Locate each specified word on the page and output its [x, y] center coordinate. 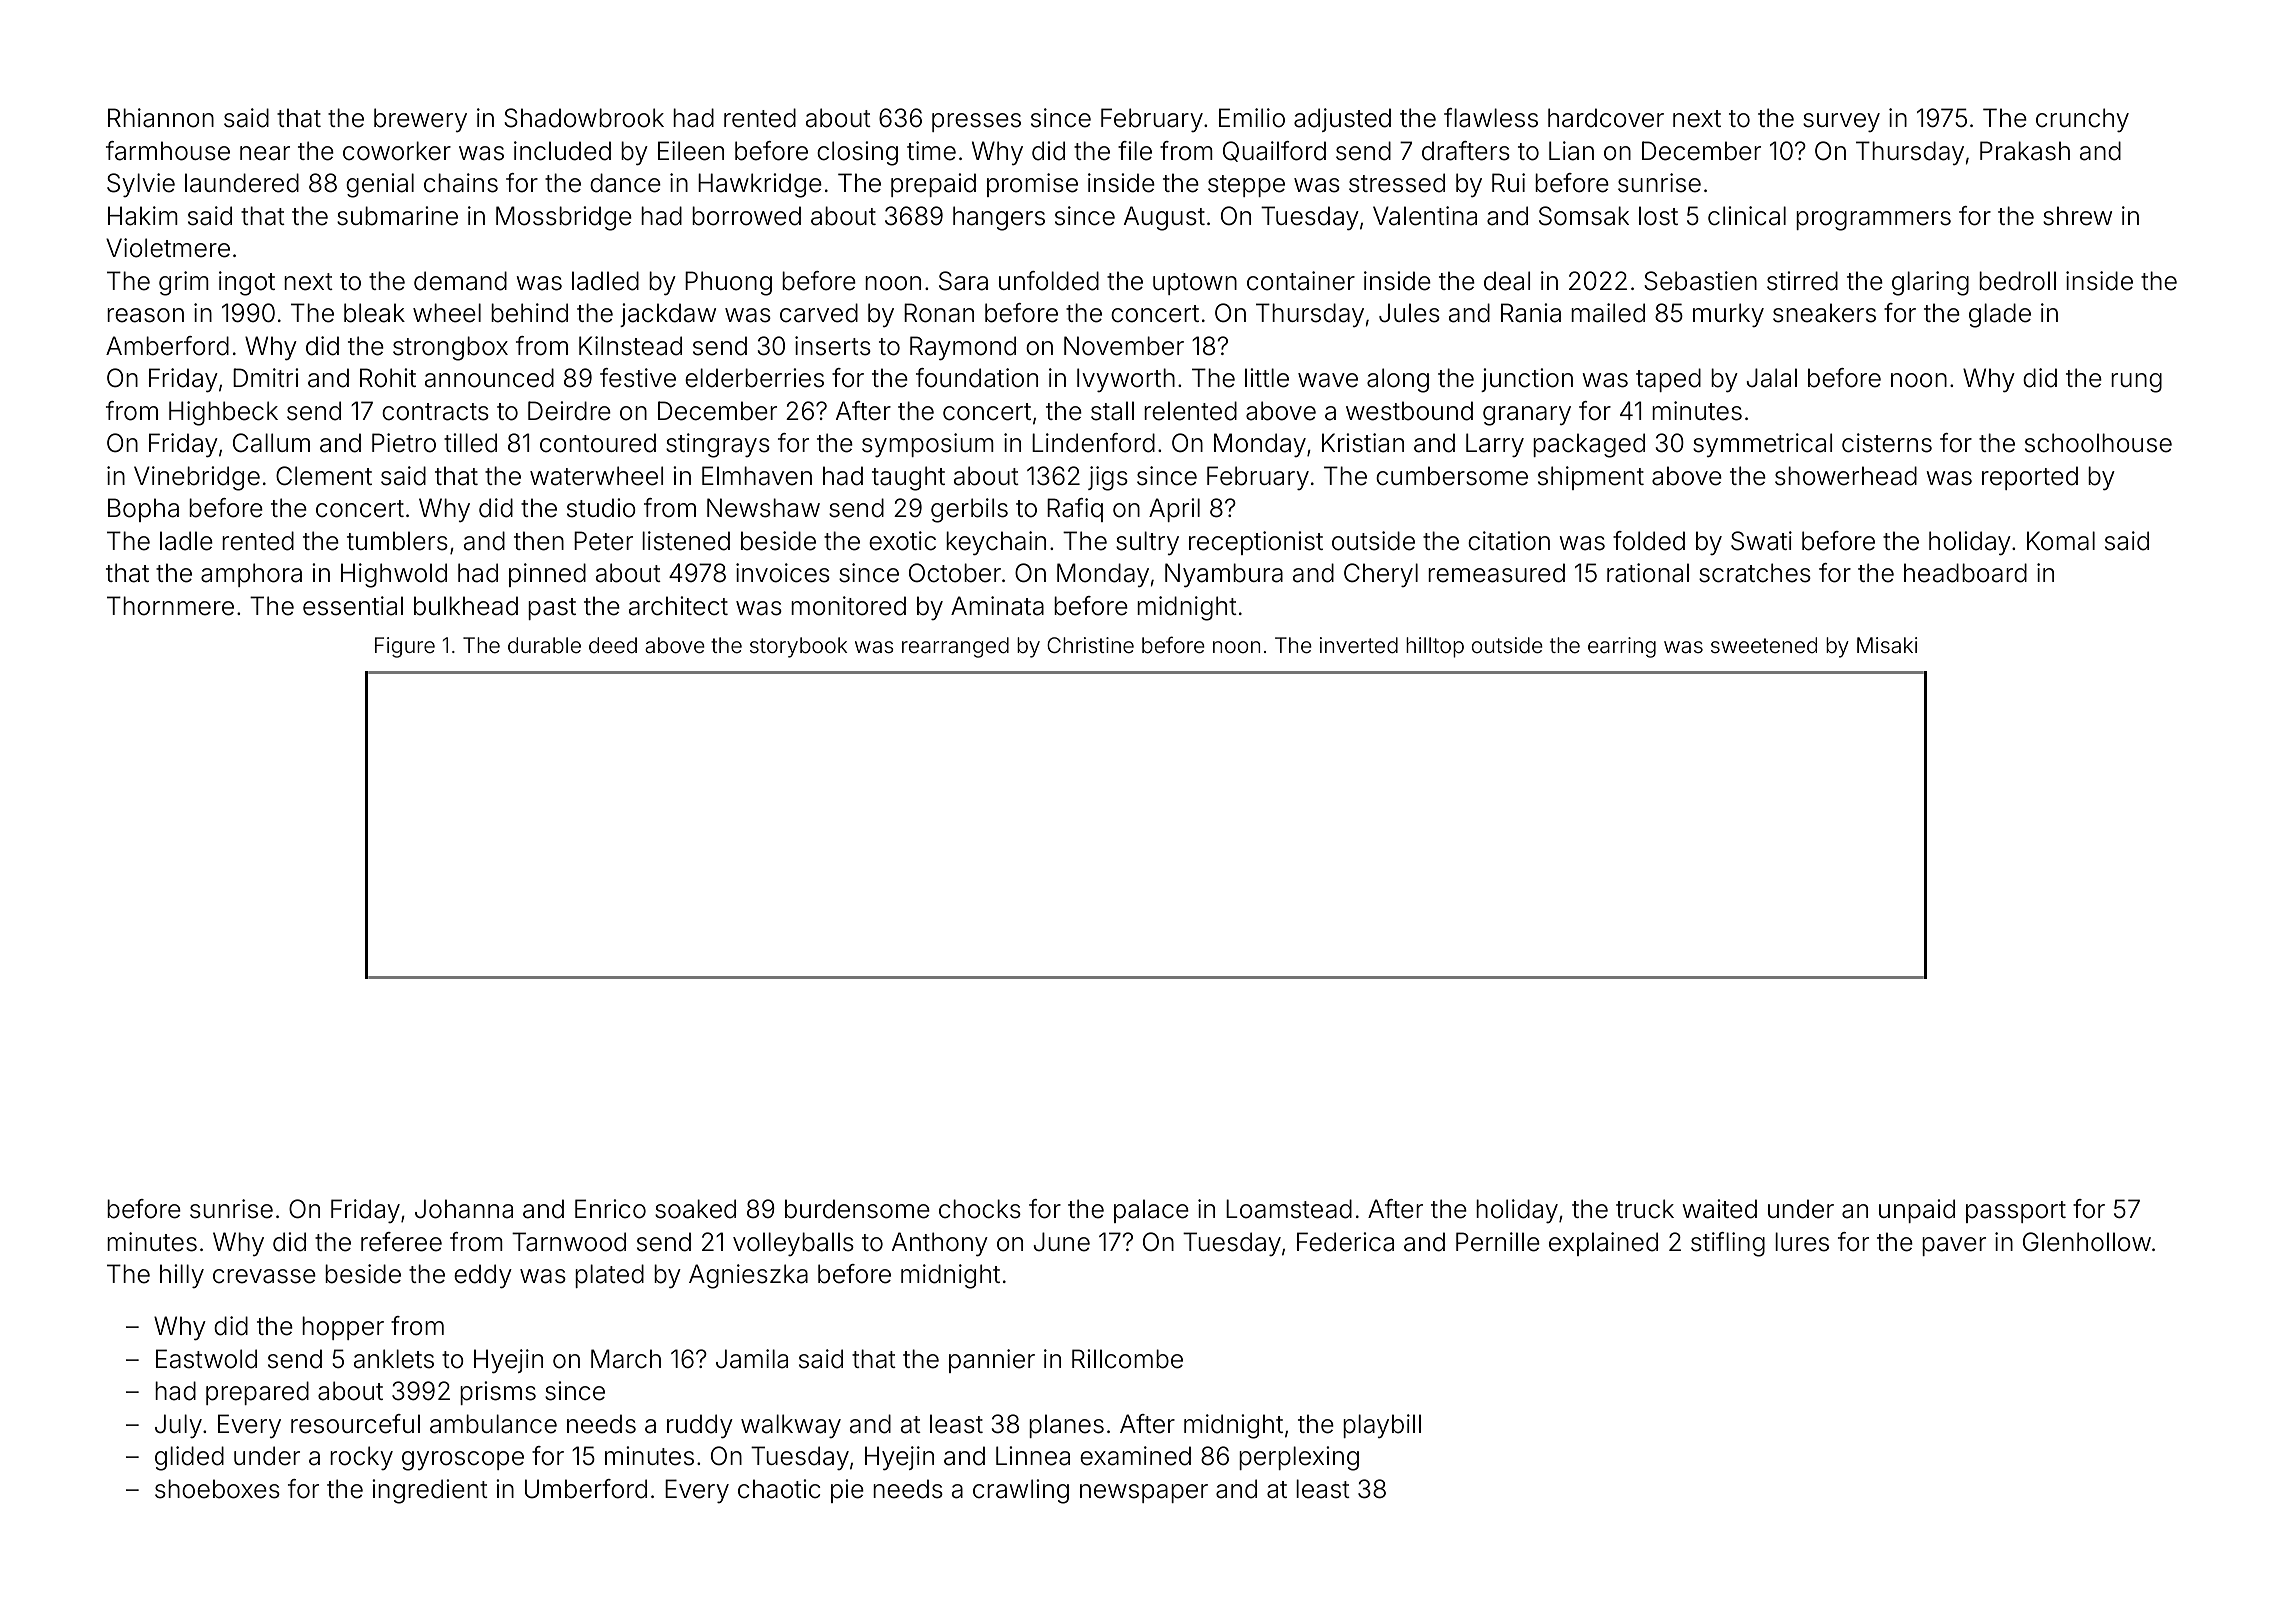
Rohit [388, 378]
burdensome [857, 1209]
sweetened [1764, 645]
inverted [1359, 645]
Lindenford [1093, 443]
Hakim [143, 216]
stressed [1397, 183]
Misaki [1887, 645]
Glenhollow [2087, 1242]
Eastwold [206, 1359]
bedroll [2017, 281]
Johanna [464, 1209]
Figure [405, 647]
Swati [1761, 541]
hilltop [1435, 647]
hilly [182, 1276]
